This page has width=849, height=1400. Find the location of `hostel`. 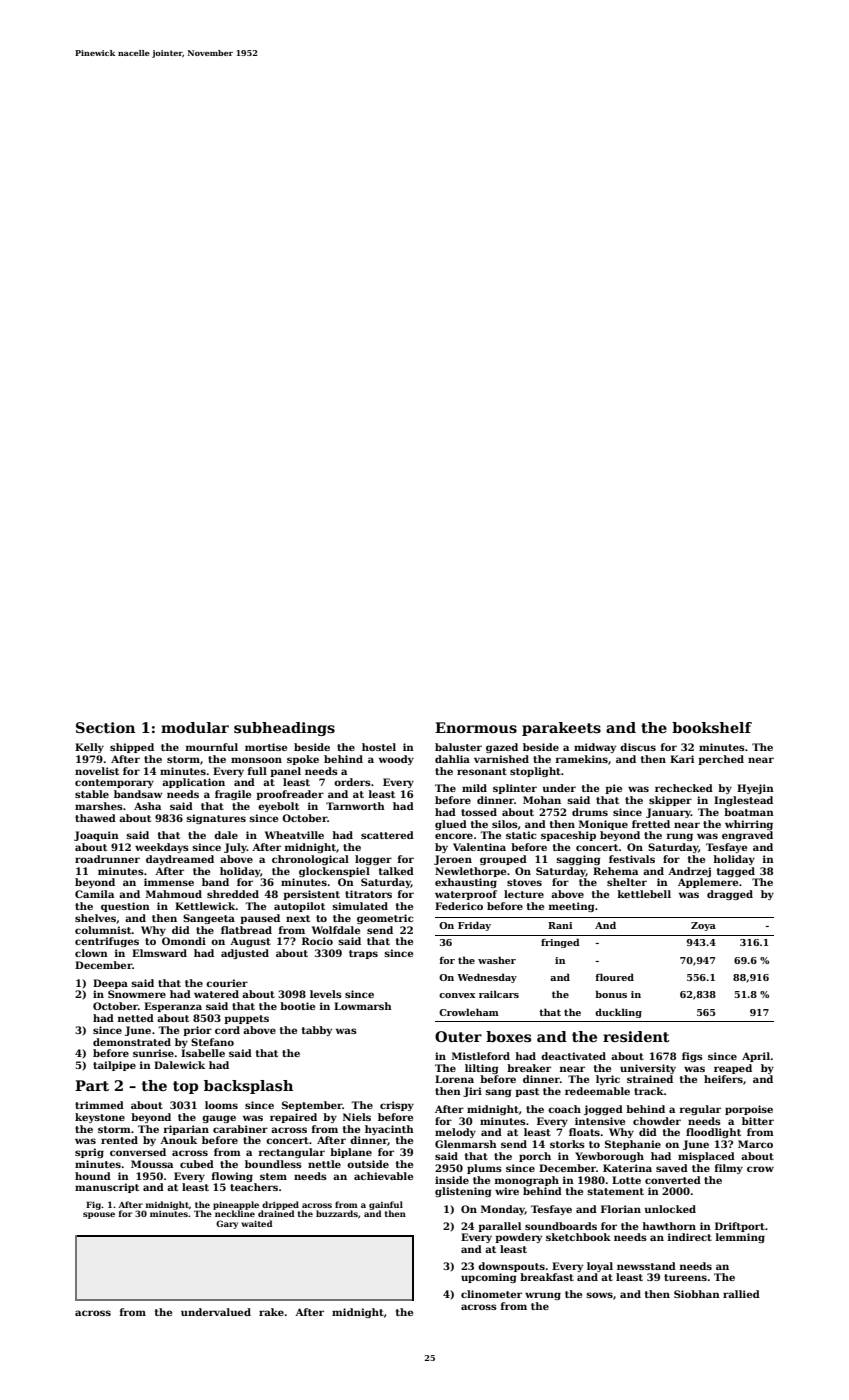

hostel is located at coordinates (379, 747).
